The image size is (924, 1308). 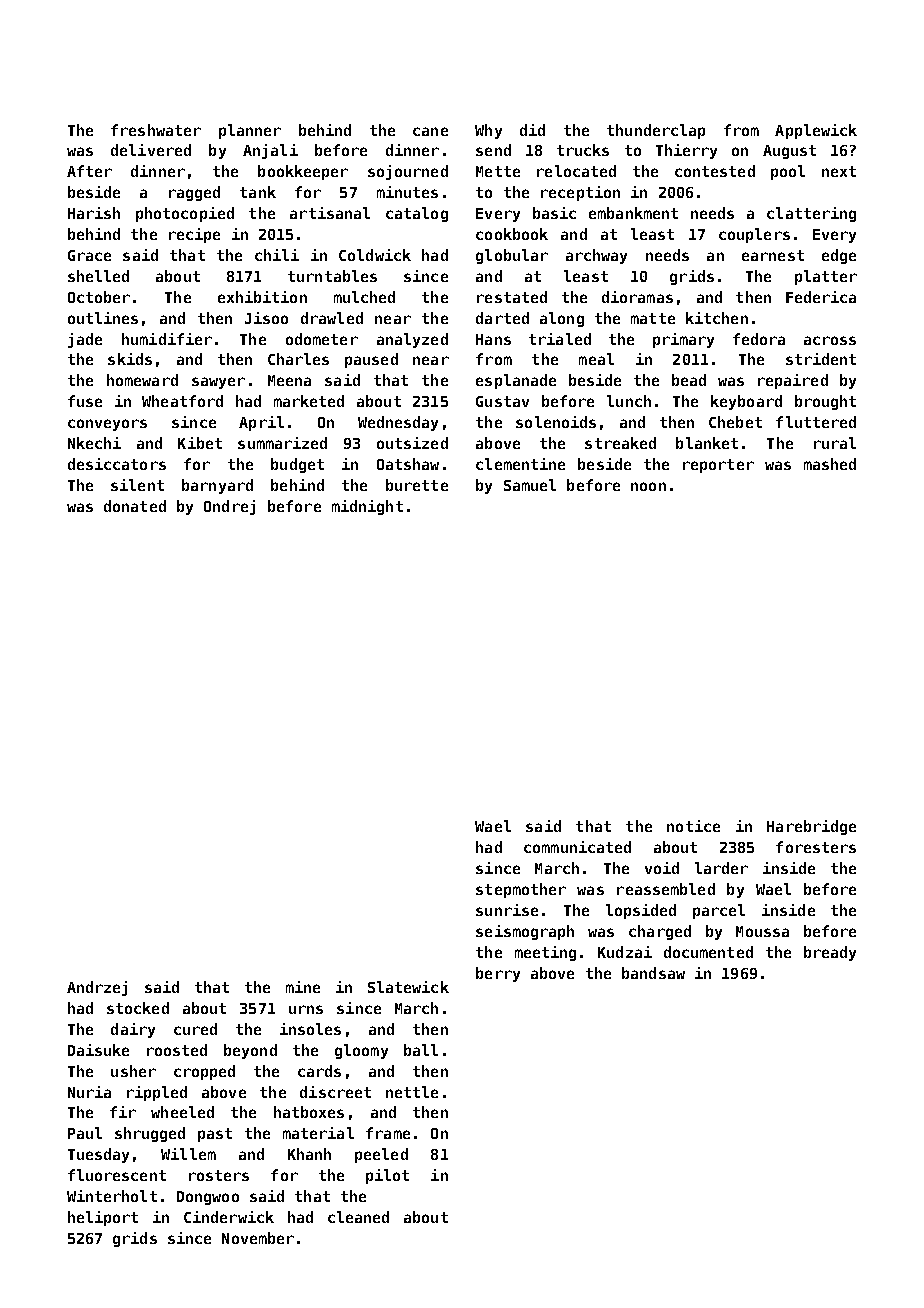 I want to click on thunderclap, so click(x=656, y=131).
